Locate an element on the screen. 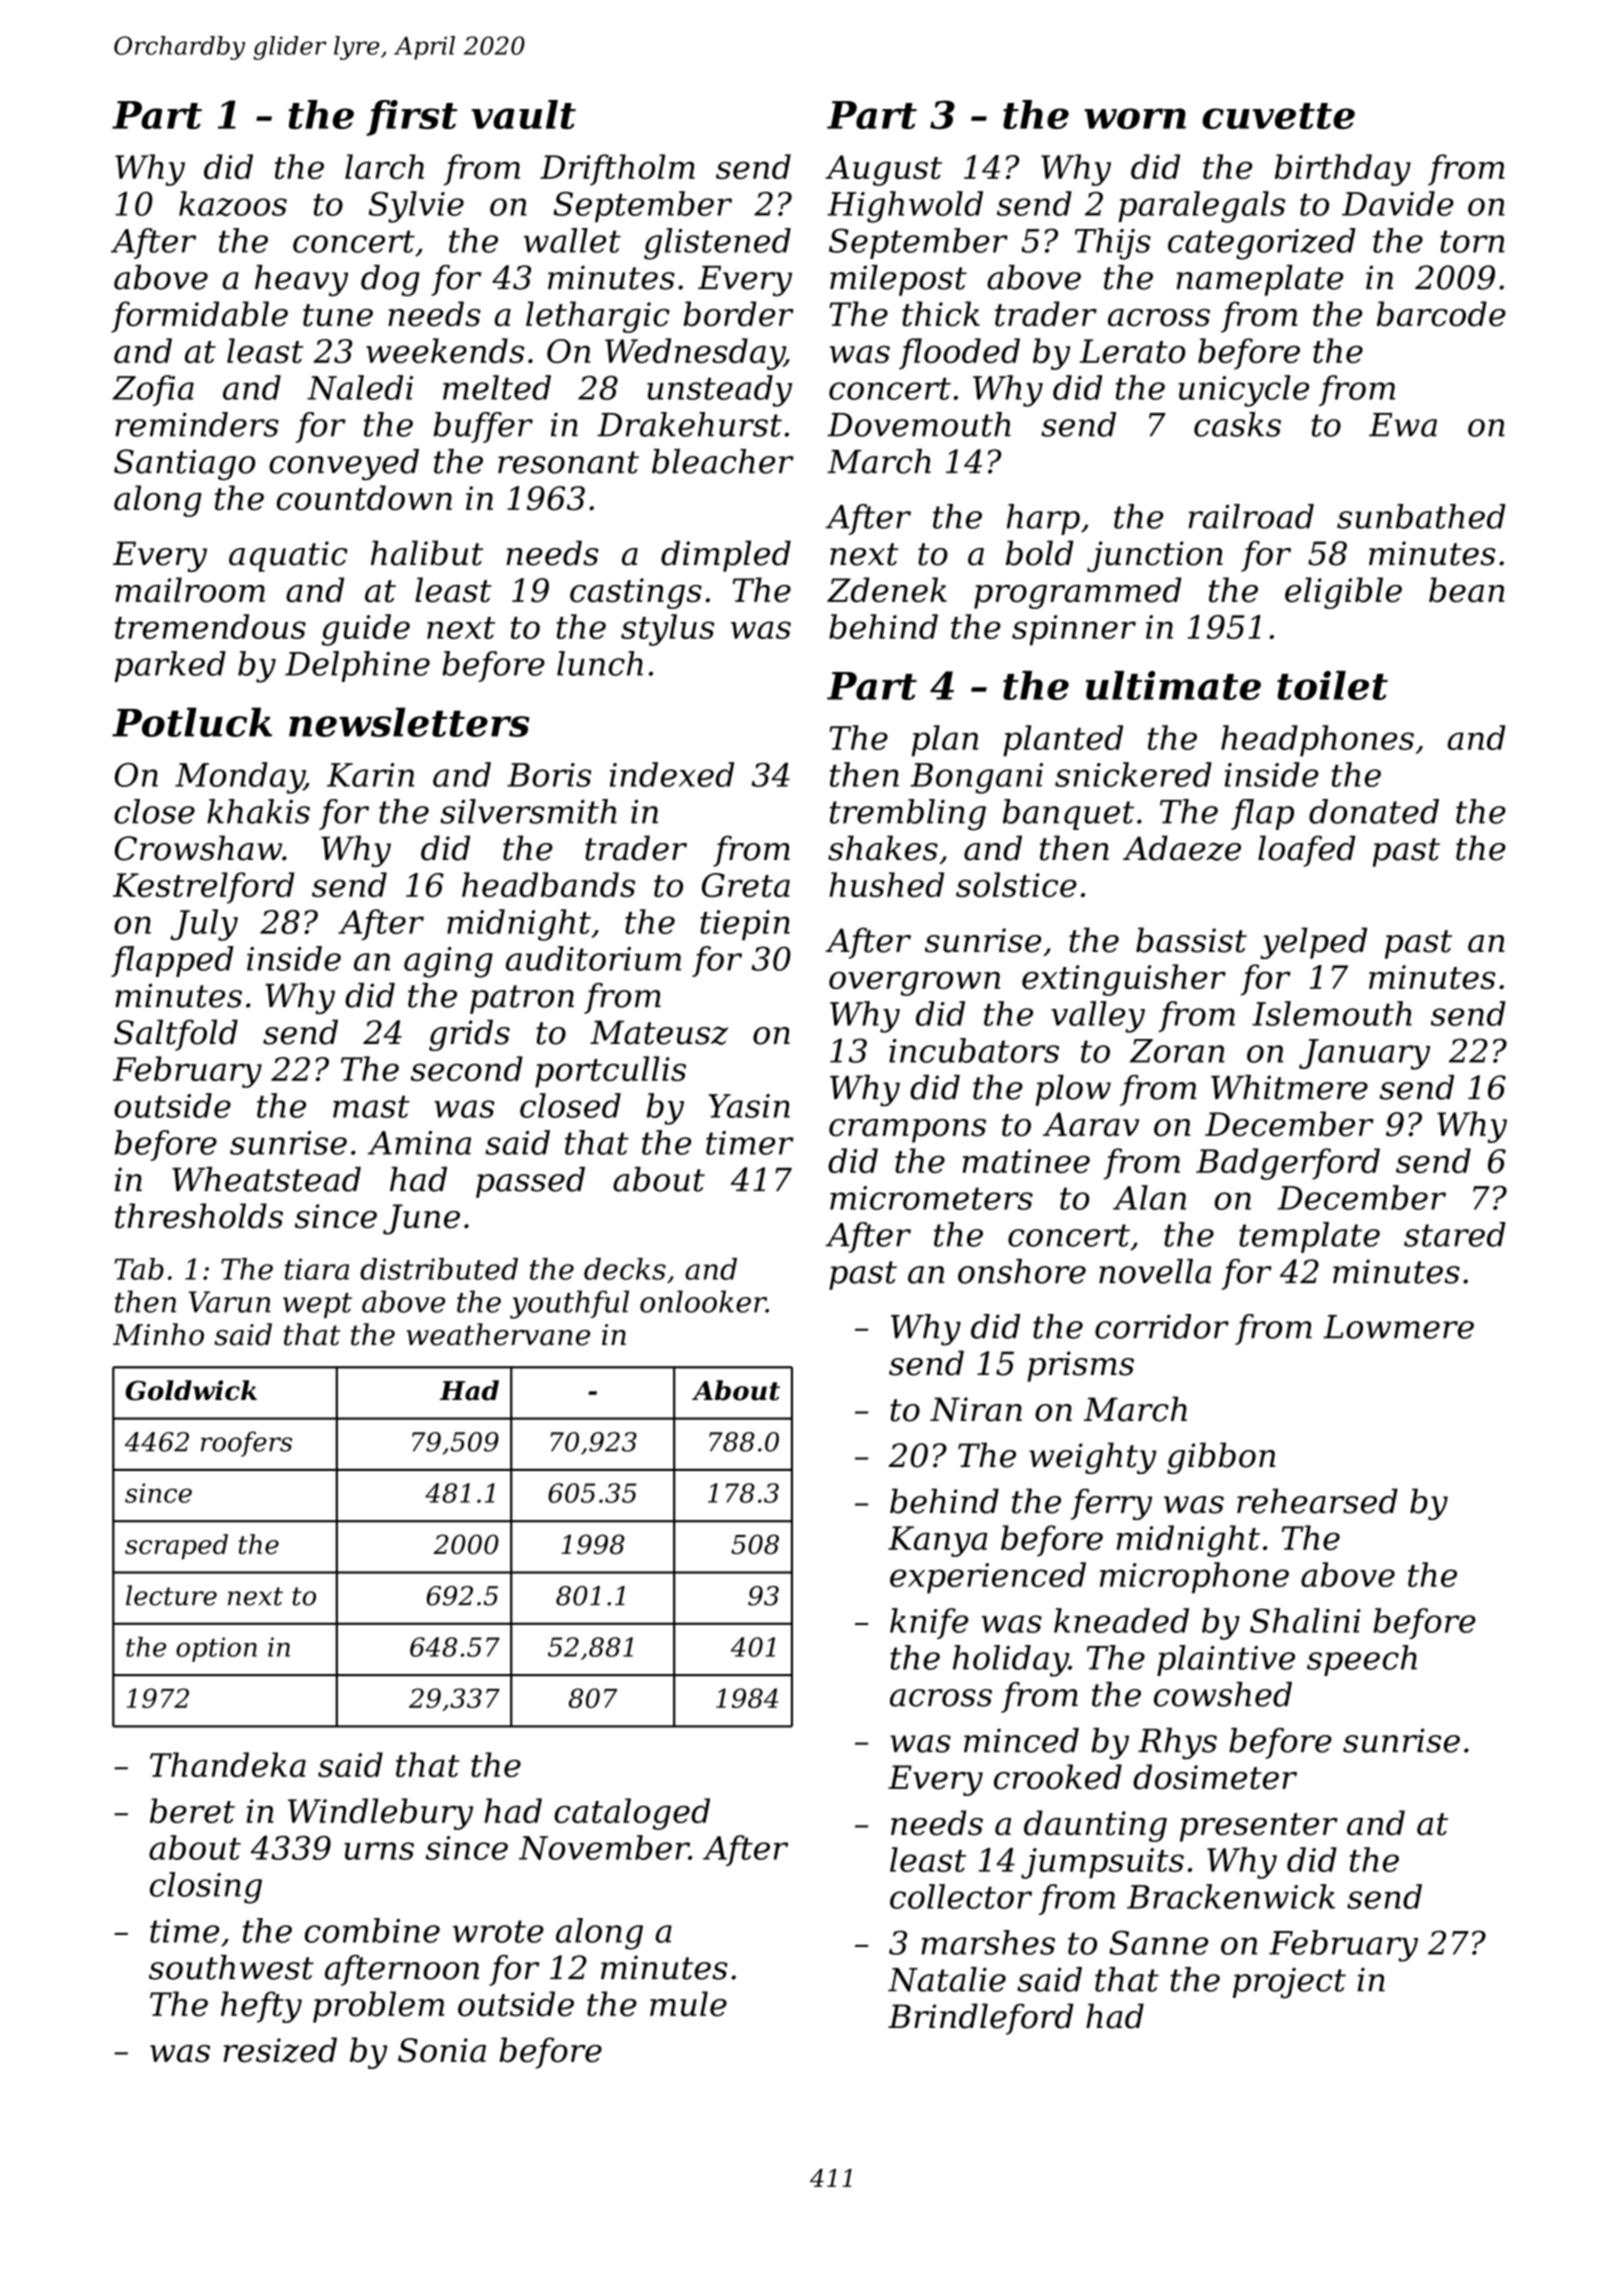 This screenshot has height=2292, width=1620. vault is located at coordinates (523, 114).
